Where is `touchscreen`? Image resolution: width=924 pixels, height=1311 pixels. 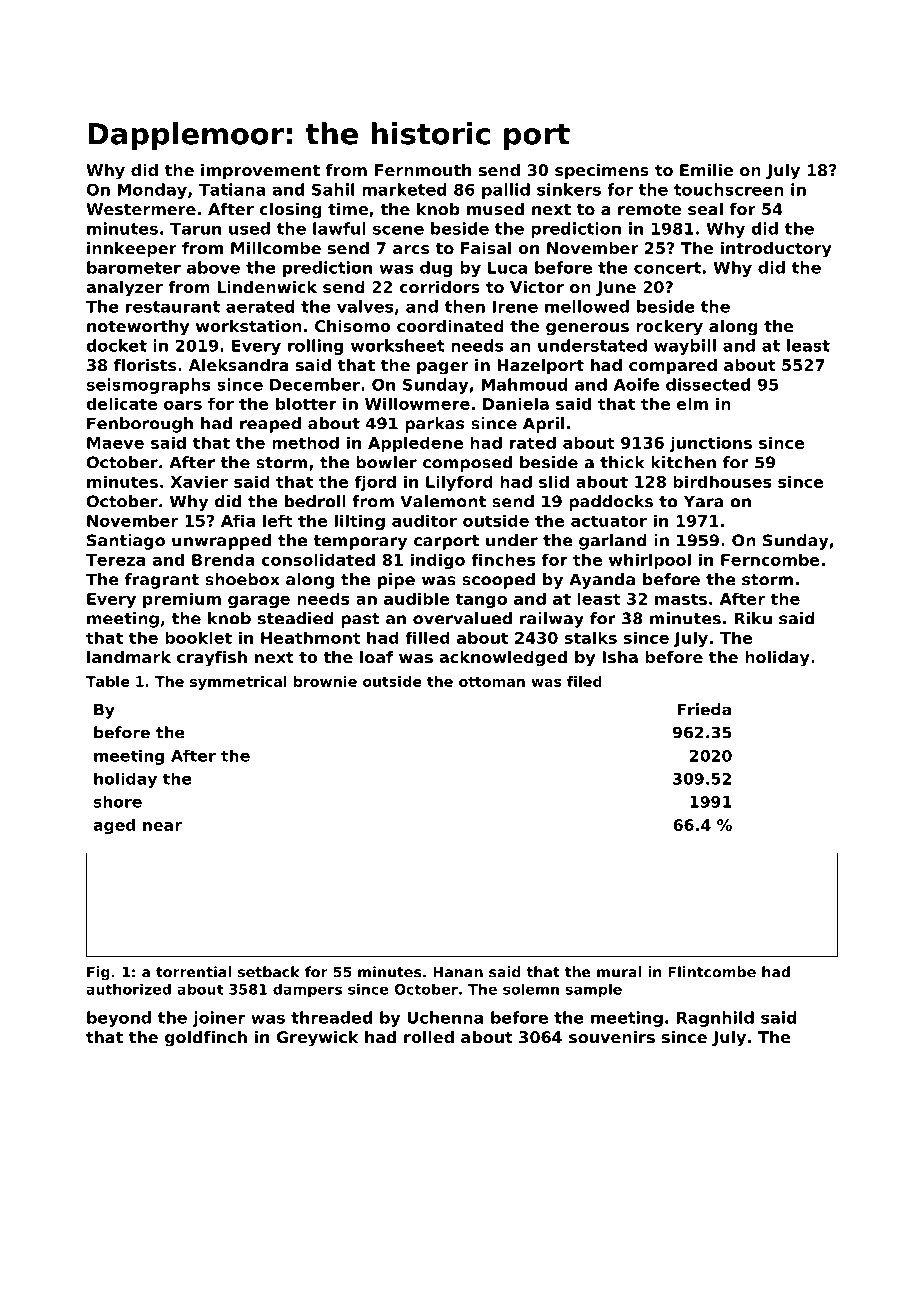 touchscreen is located at coordinates (729, 189).
